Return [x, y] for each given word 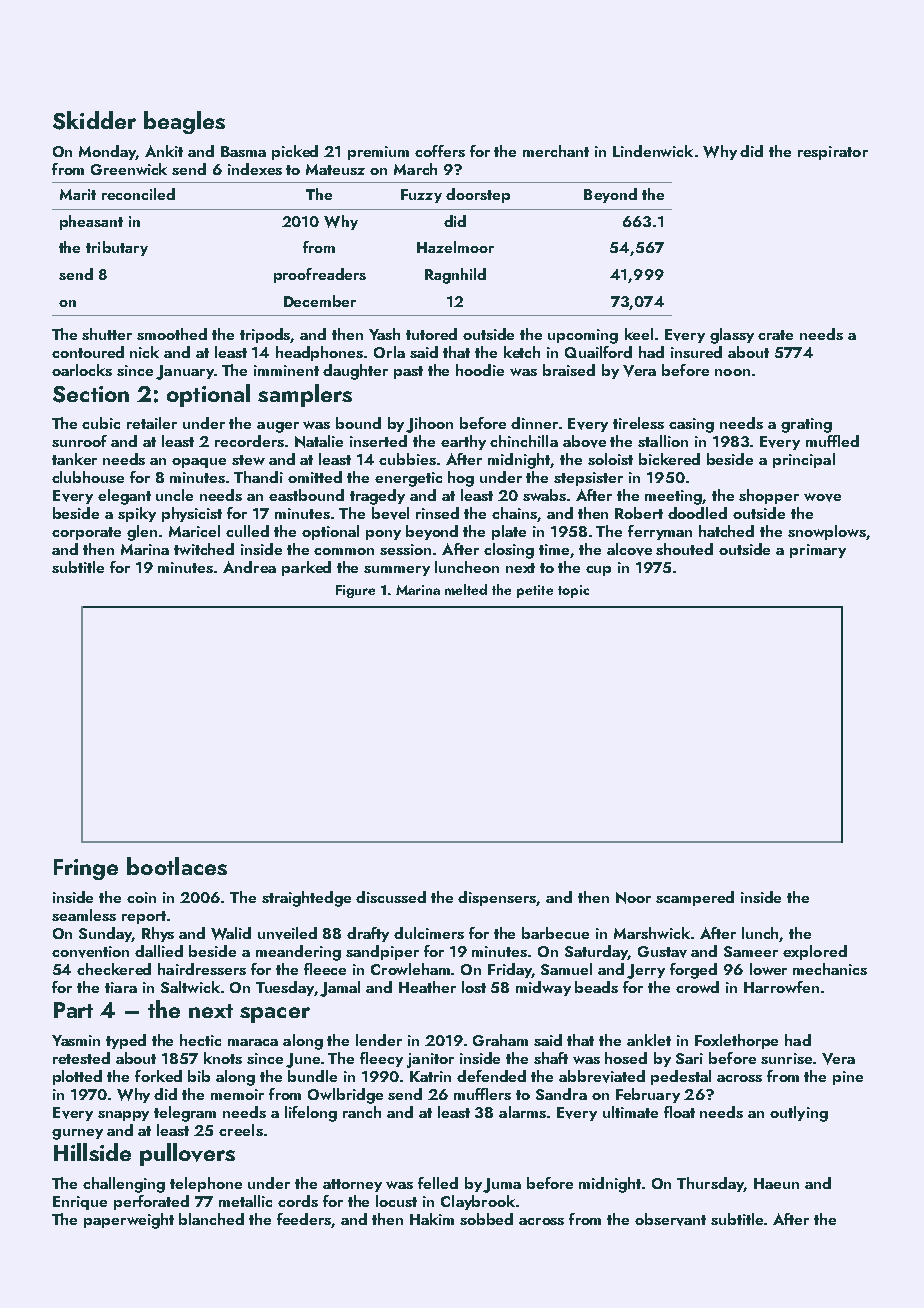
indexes [255, 169]
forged [693, 971]
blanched [211, 1219]
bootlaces [177, 866]
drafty [368, 934]
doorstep [478, 195]
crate [775, 335]
